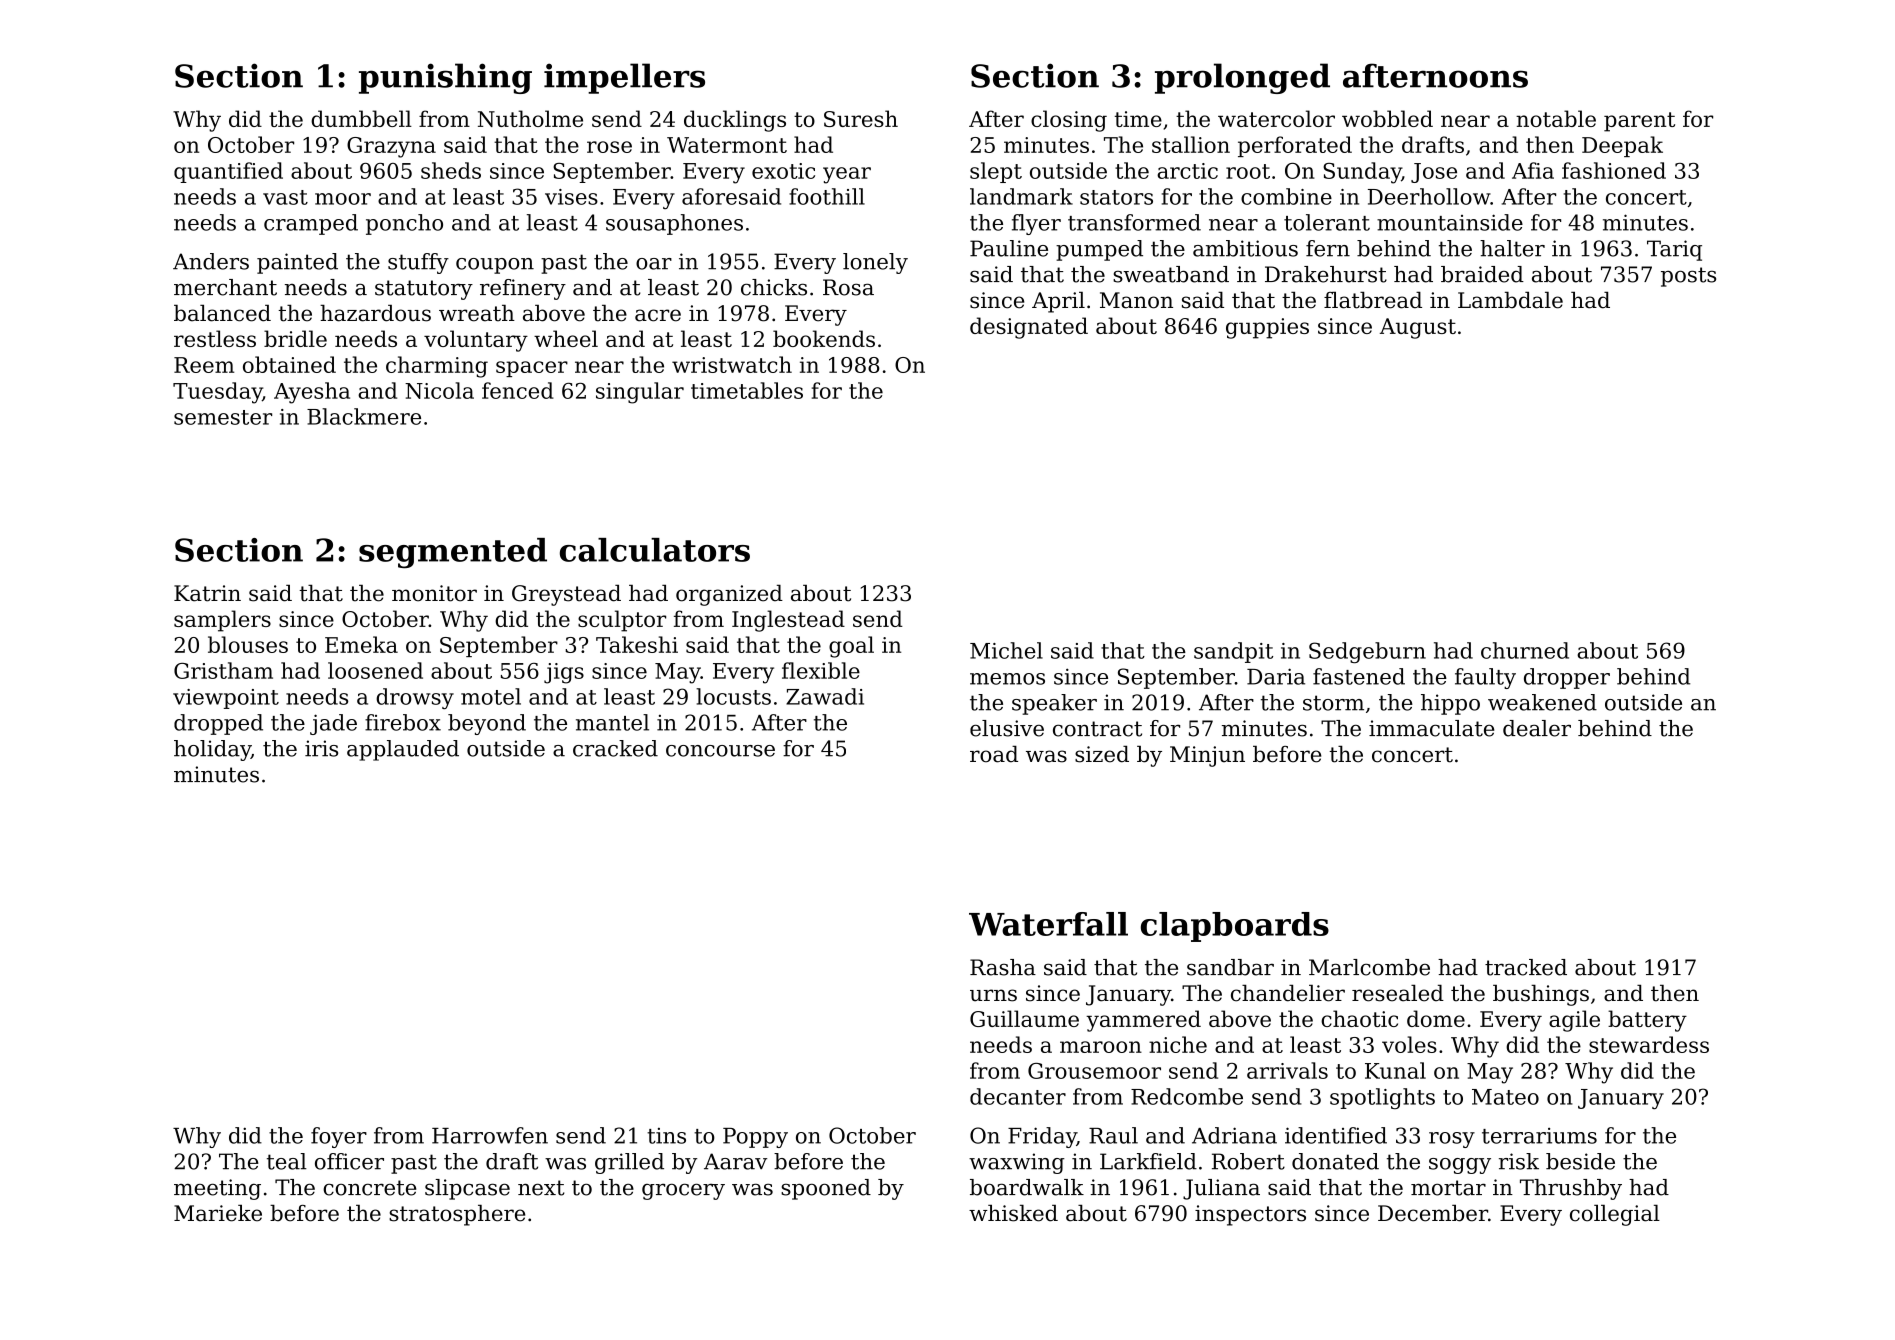  Describe the element at coordinates (1367, 652) in the image. I see `Sedgeburn` at that location.
